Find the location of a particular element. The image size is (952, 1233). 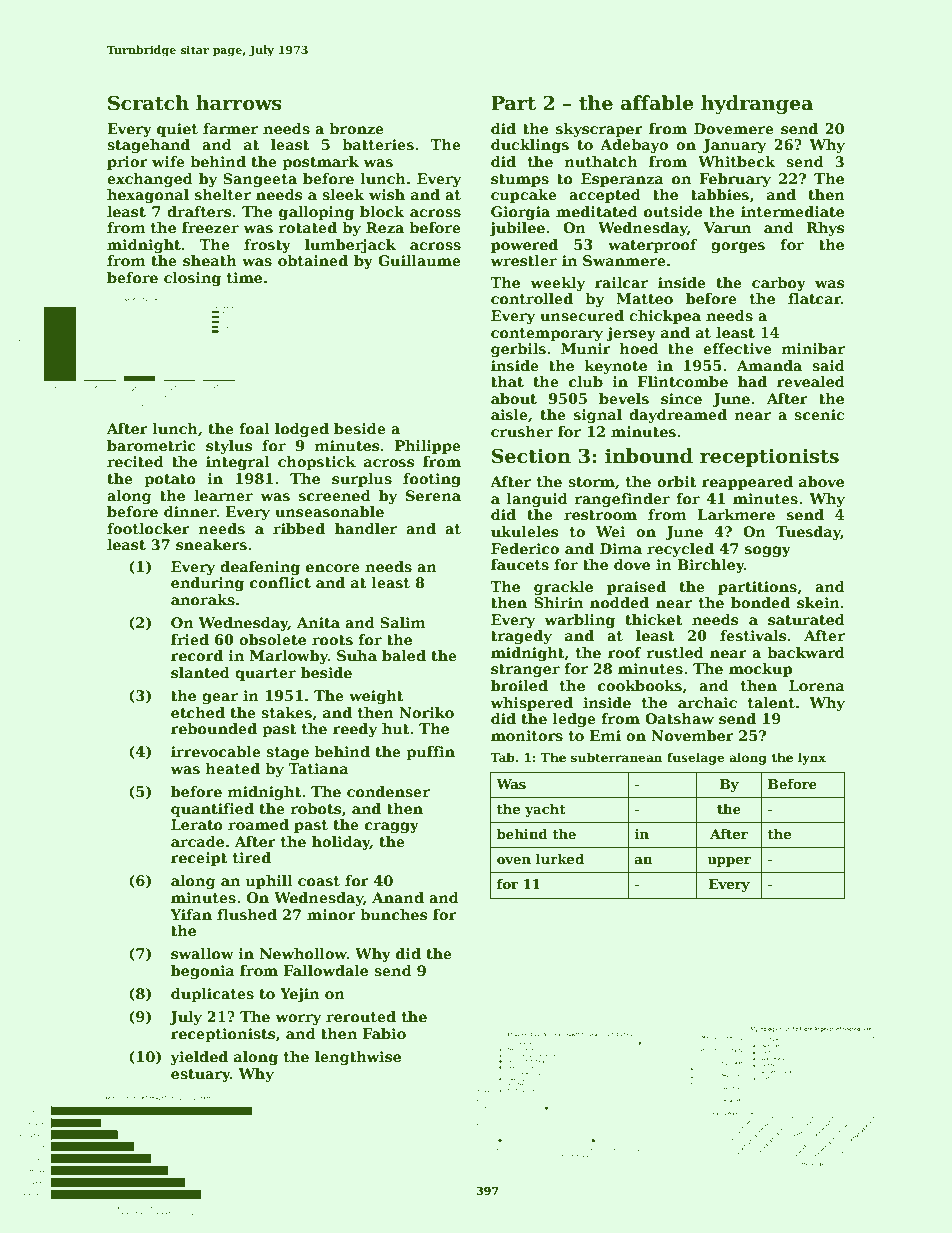

above is located at coordinates (821, 481).
